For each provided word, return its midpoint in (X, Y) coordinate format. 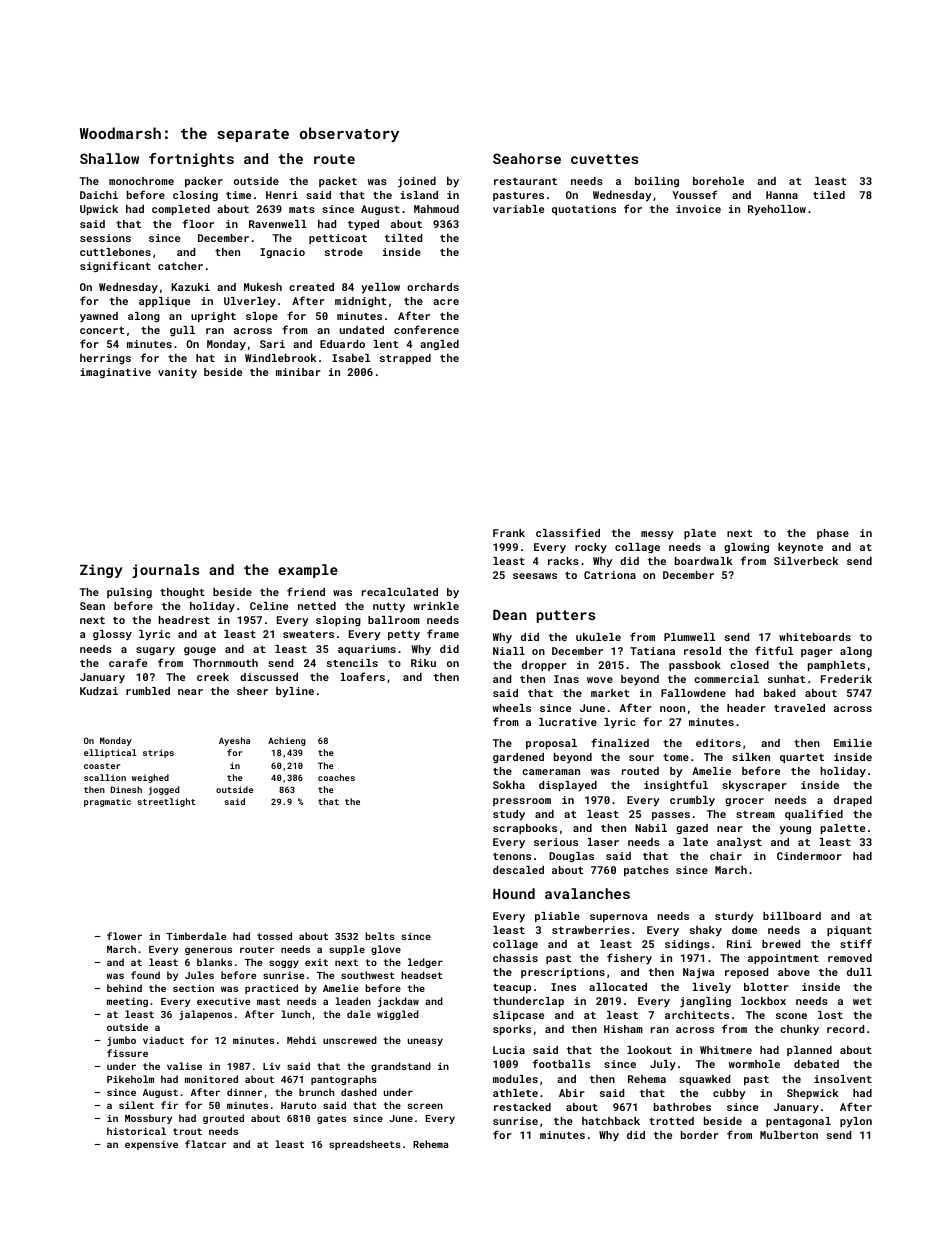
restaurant (525, 181)
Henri (282, 195)
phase (833, 534)
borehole (718, 181)
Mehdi (301, 1040)
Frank (509, 533)
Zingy (101, 571)
